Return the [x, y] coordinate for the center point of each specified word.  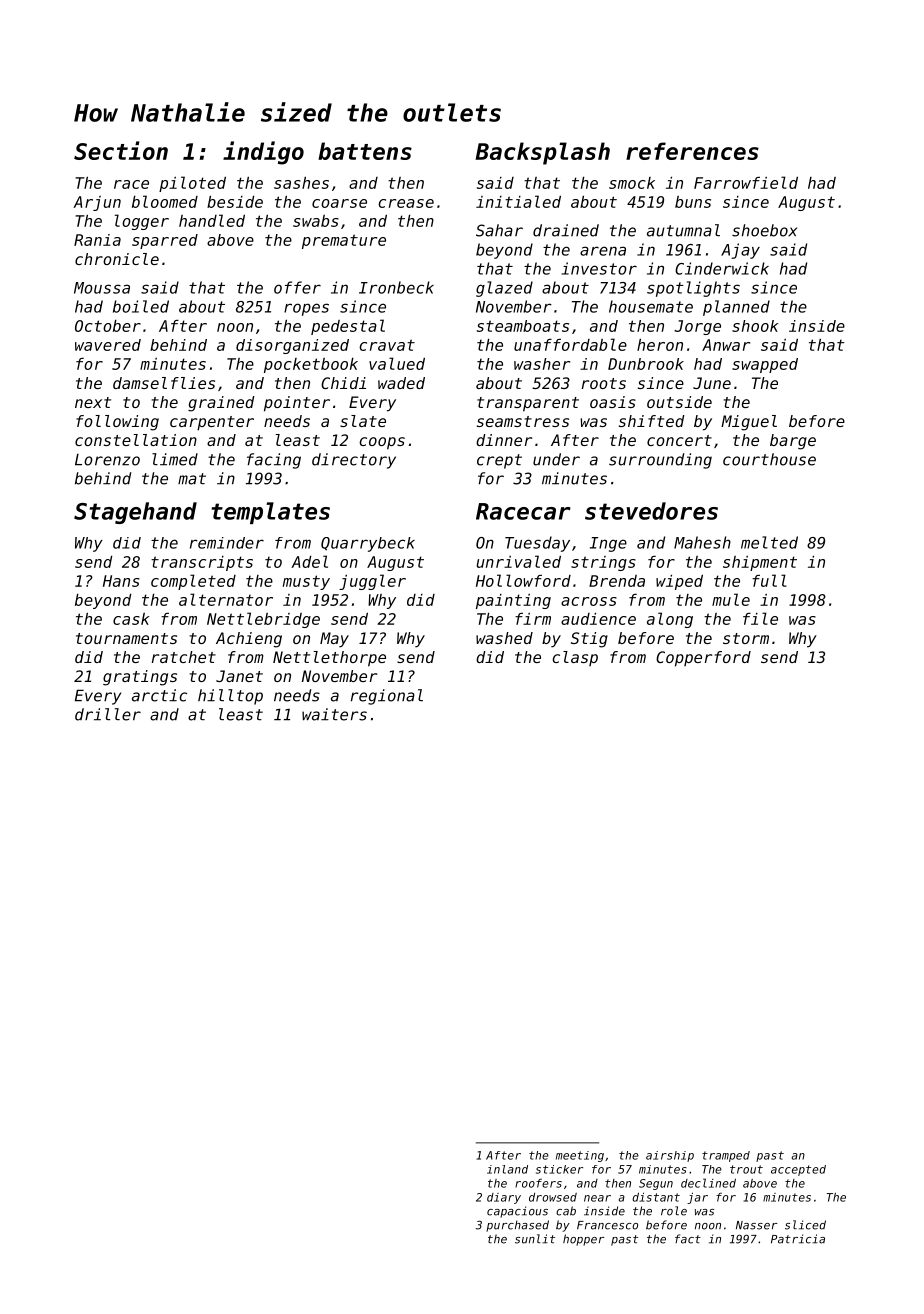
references [692, 151]
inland [507, 1169]
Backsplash [542, 153]
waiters [334, 714]
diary [504, 1198]
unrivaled [518, 561]
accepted [798, 1170]
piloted [192, 184]
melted [769, 542]
